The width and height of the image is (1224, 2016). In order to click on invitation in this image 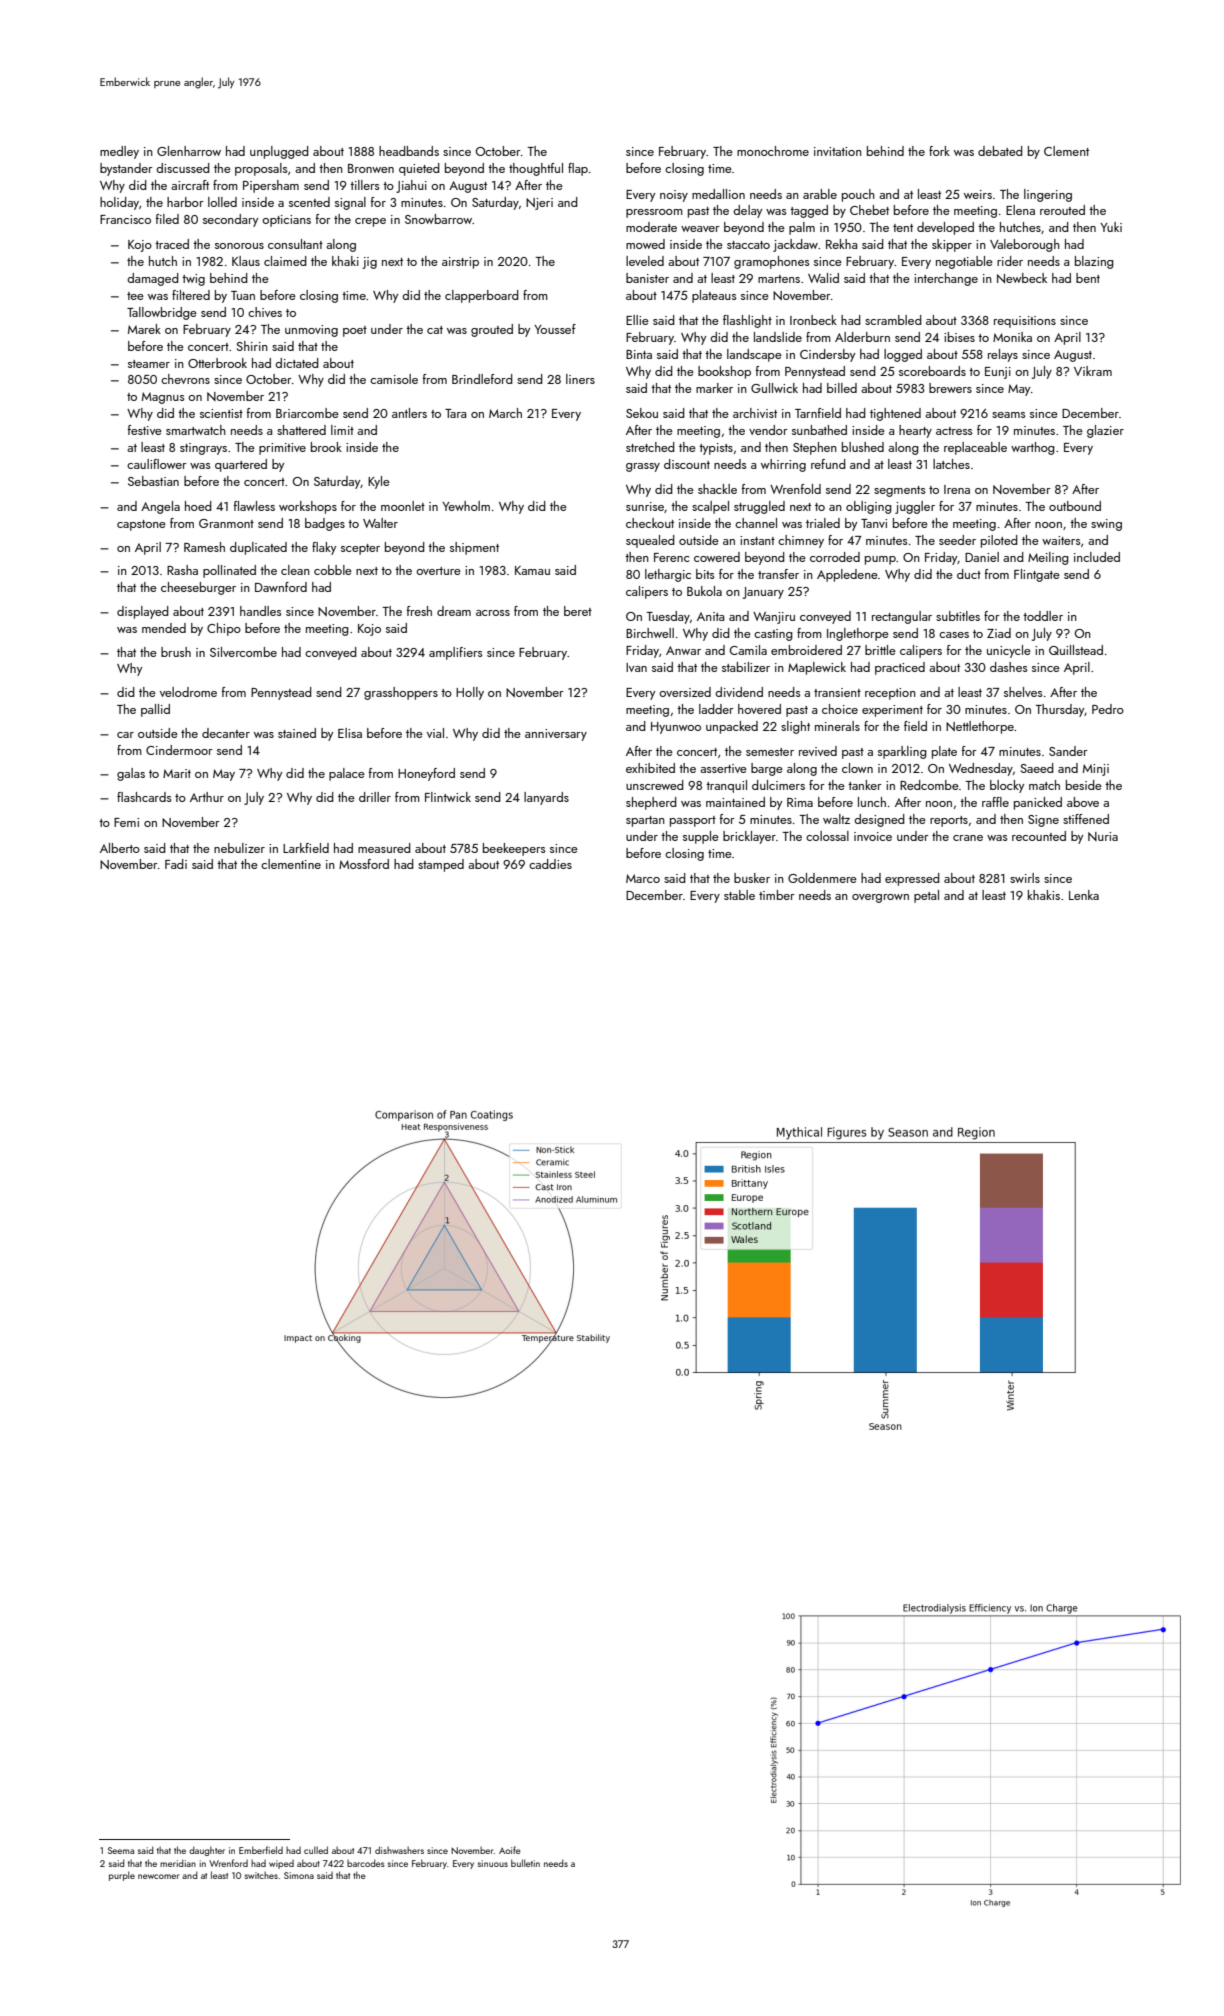, I will do `click(838, 151)`.
